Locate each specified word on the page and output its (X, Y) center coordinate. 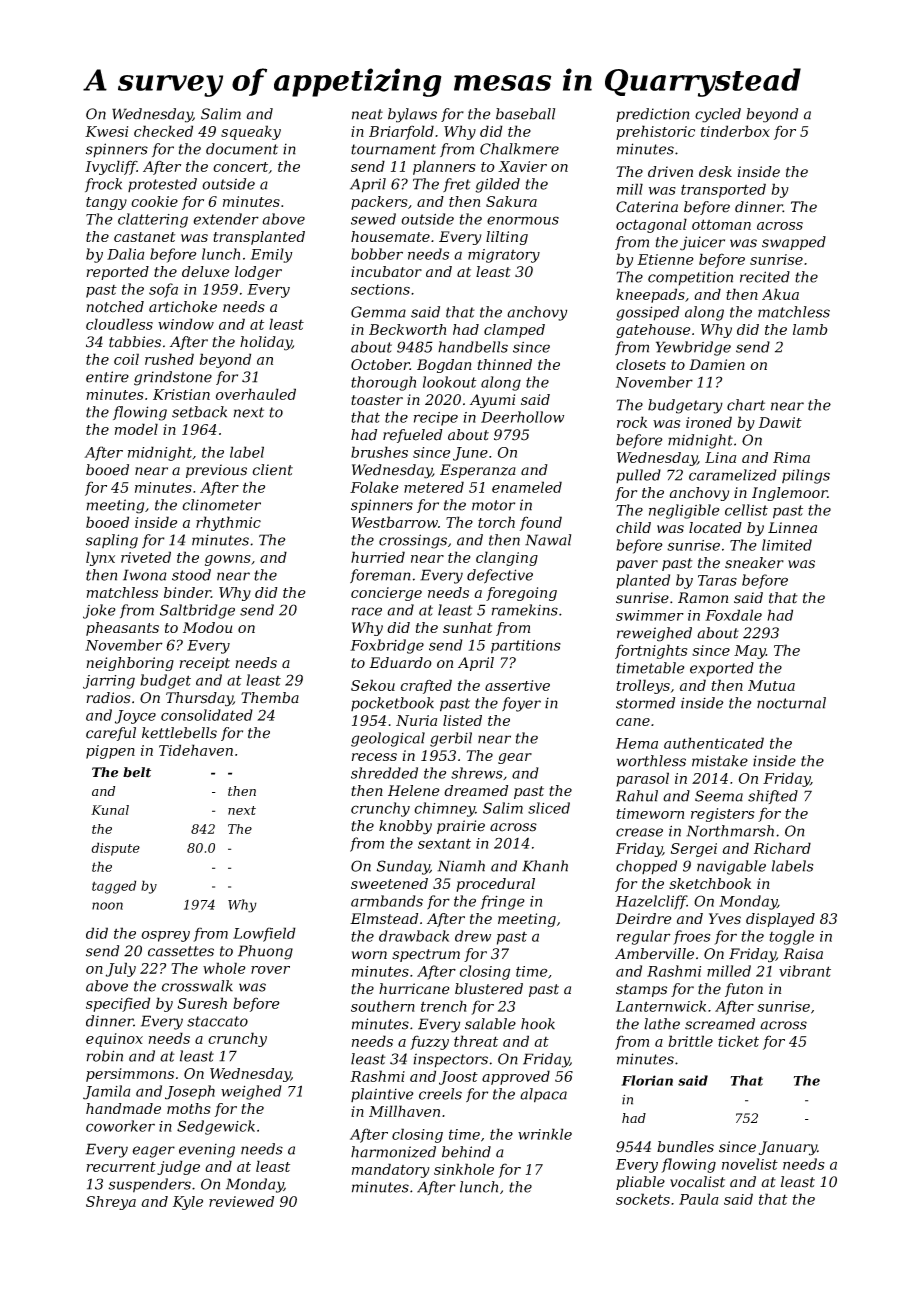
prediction (653, 115)
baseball (525, 114)
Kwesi (106, 131)
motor (493, 505)
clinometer (221, 505)
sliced (549, 808)
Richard (782, 848)
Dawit (780, 422)
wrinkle (545, 1134)
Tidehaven (196, 750)
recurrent (121, 1167)
